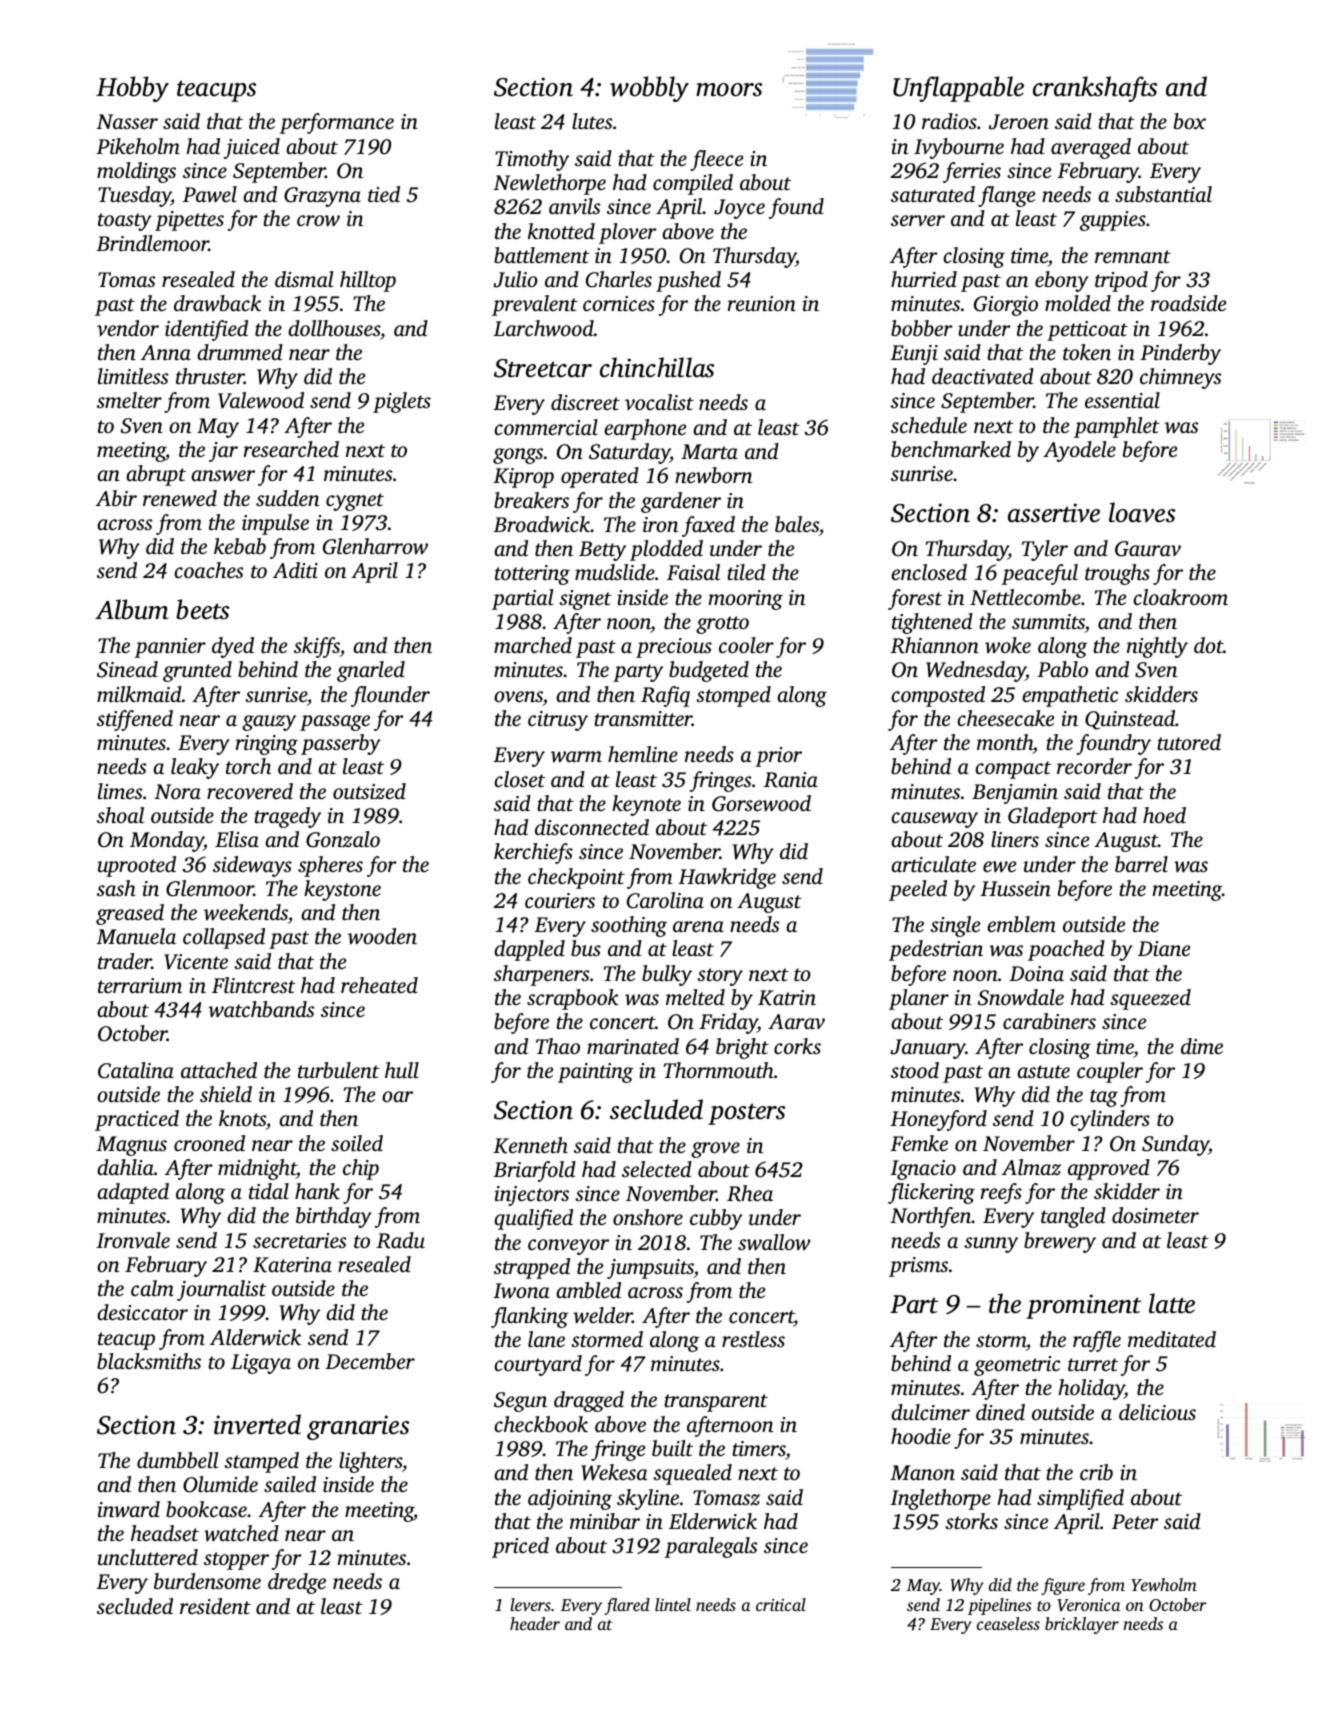  I want to click on dredge, so click(297, 1583).
